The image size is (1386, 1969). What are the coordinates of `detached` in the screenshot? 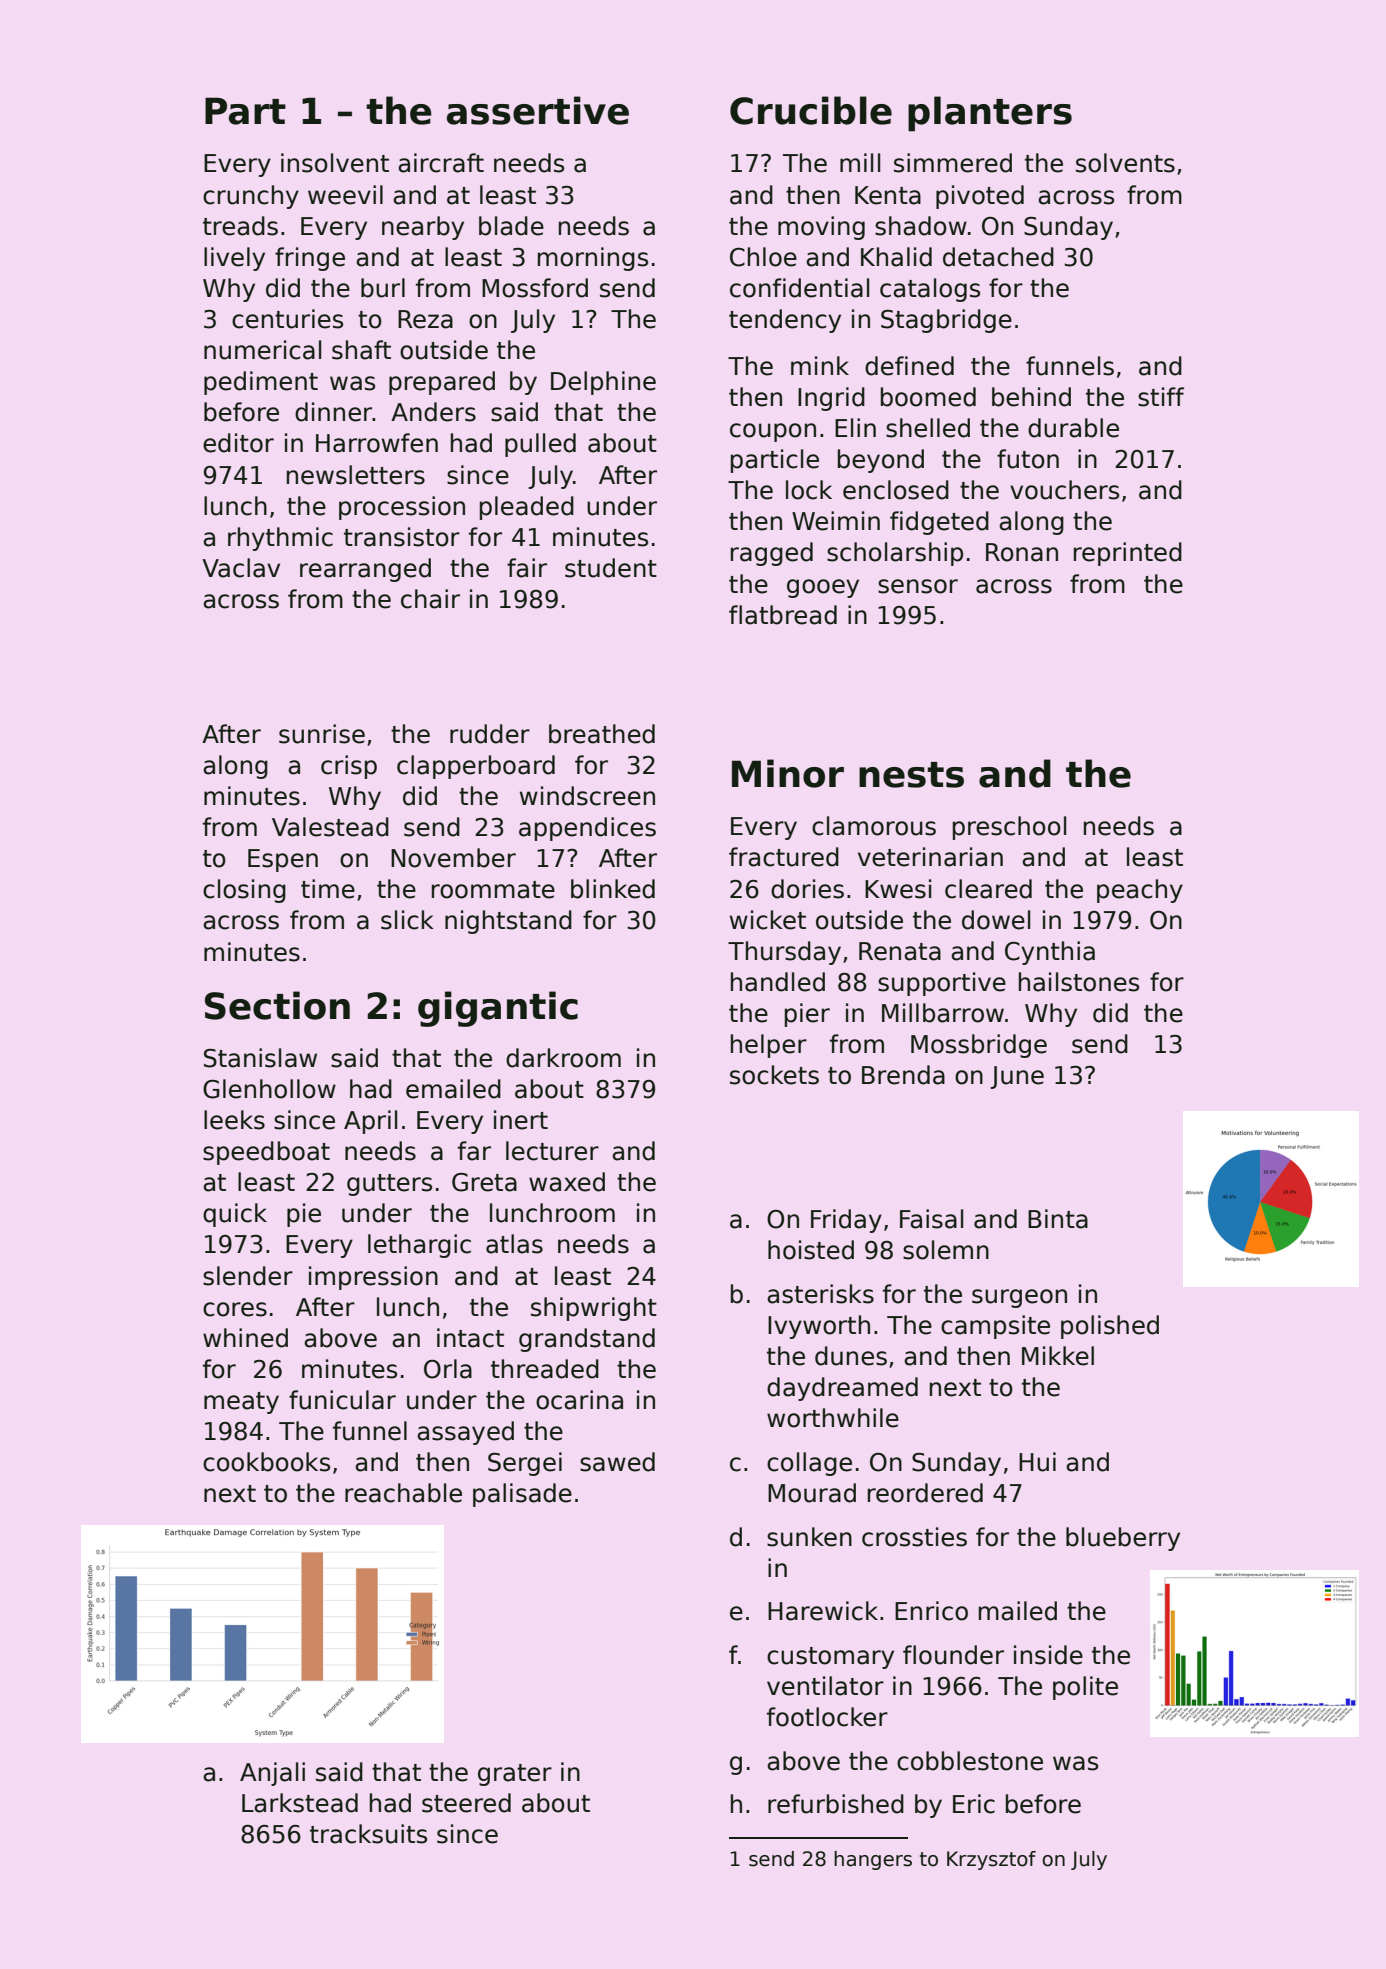 It's located at (998, 257).
